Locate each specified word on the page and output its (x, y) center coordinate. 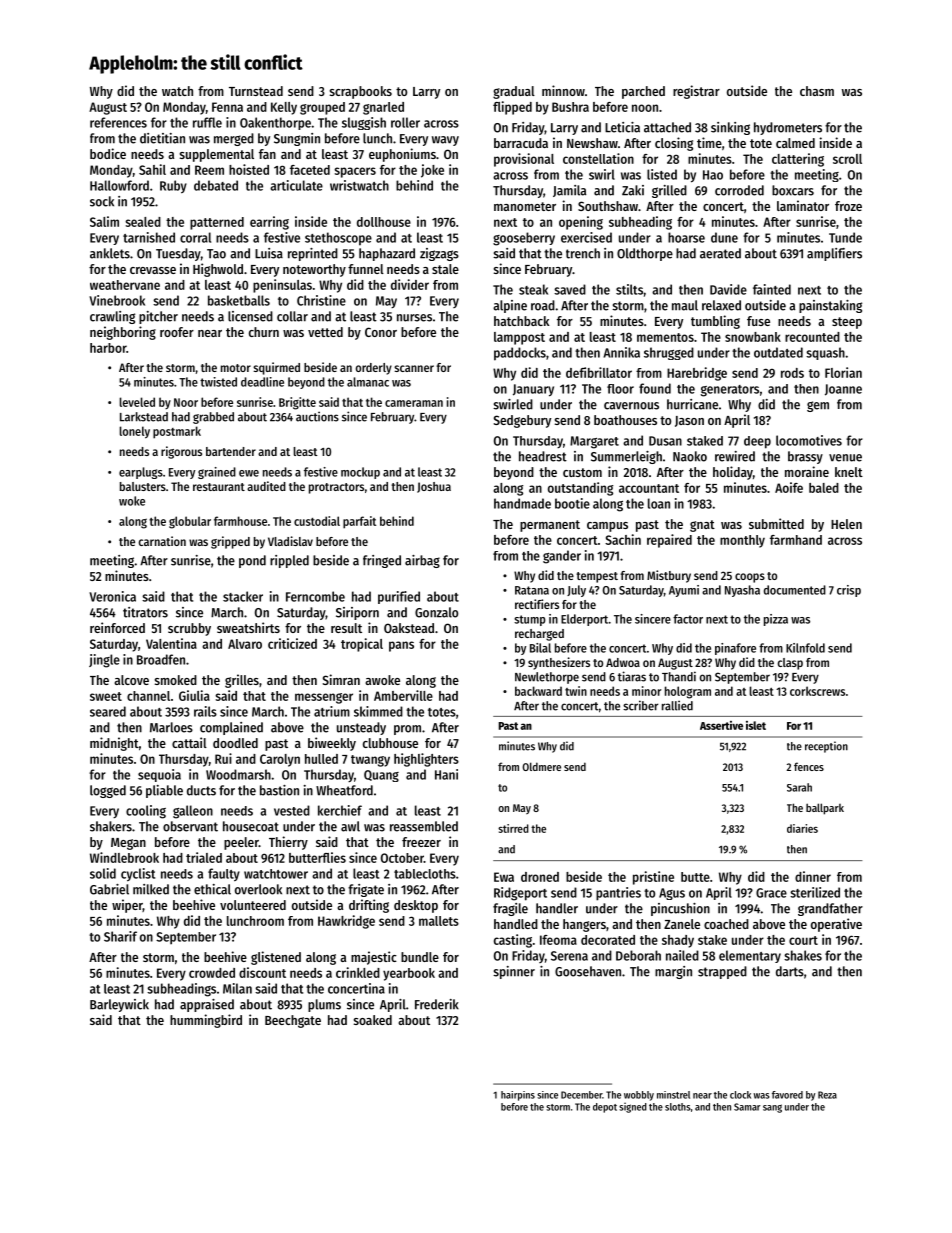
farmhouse (240, 521)
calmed (795, 143)
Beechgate (293, 1021)
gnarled (383, 108)
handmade (522, 503)
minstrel (673, 1095)
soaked (373, 1020)
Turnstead (256, 91)
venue (845, 458)
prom (407, 730)
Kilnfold (805, 648)
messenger (324, 698)
